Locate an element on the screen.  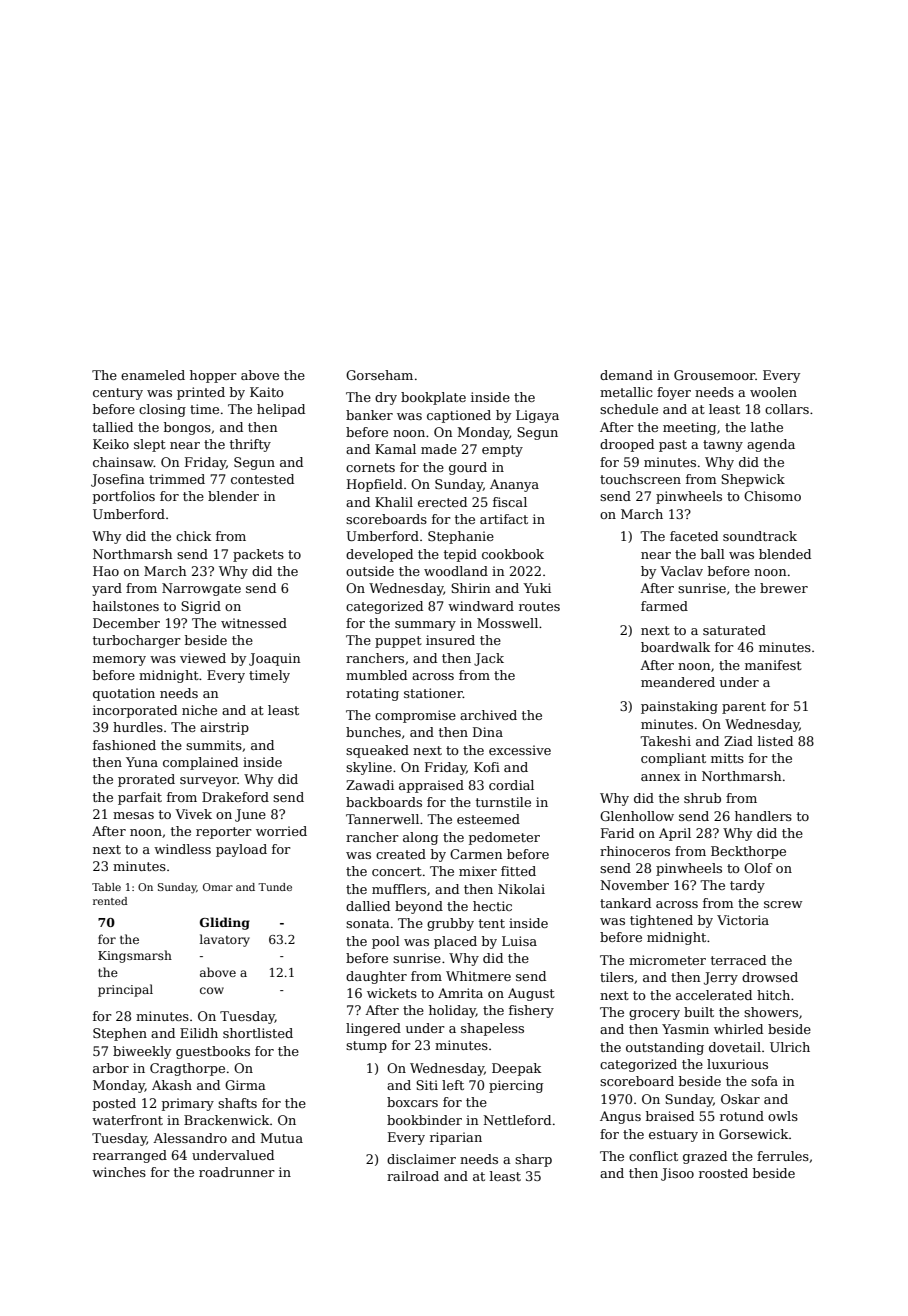
closing is located at coordinates (162, 410).
